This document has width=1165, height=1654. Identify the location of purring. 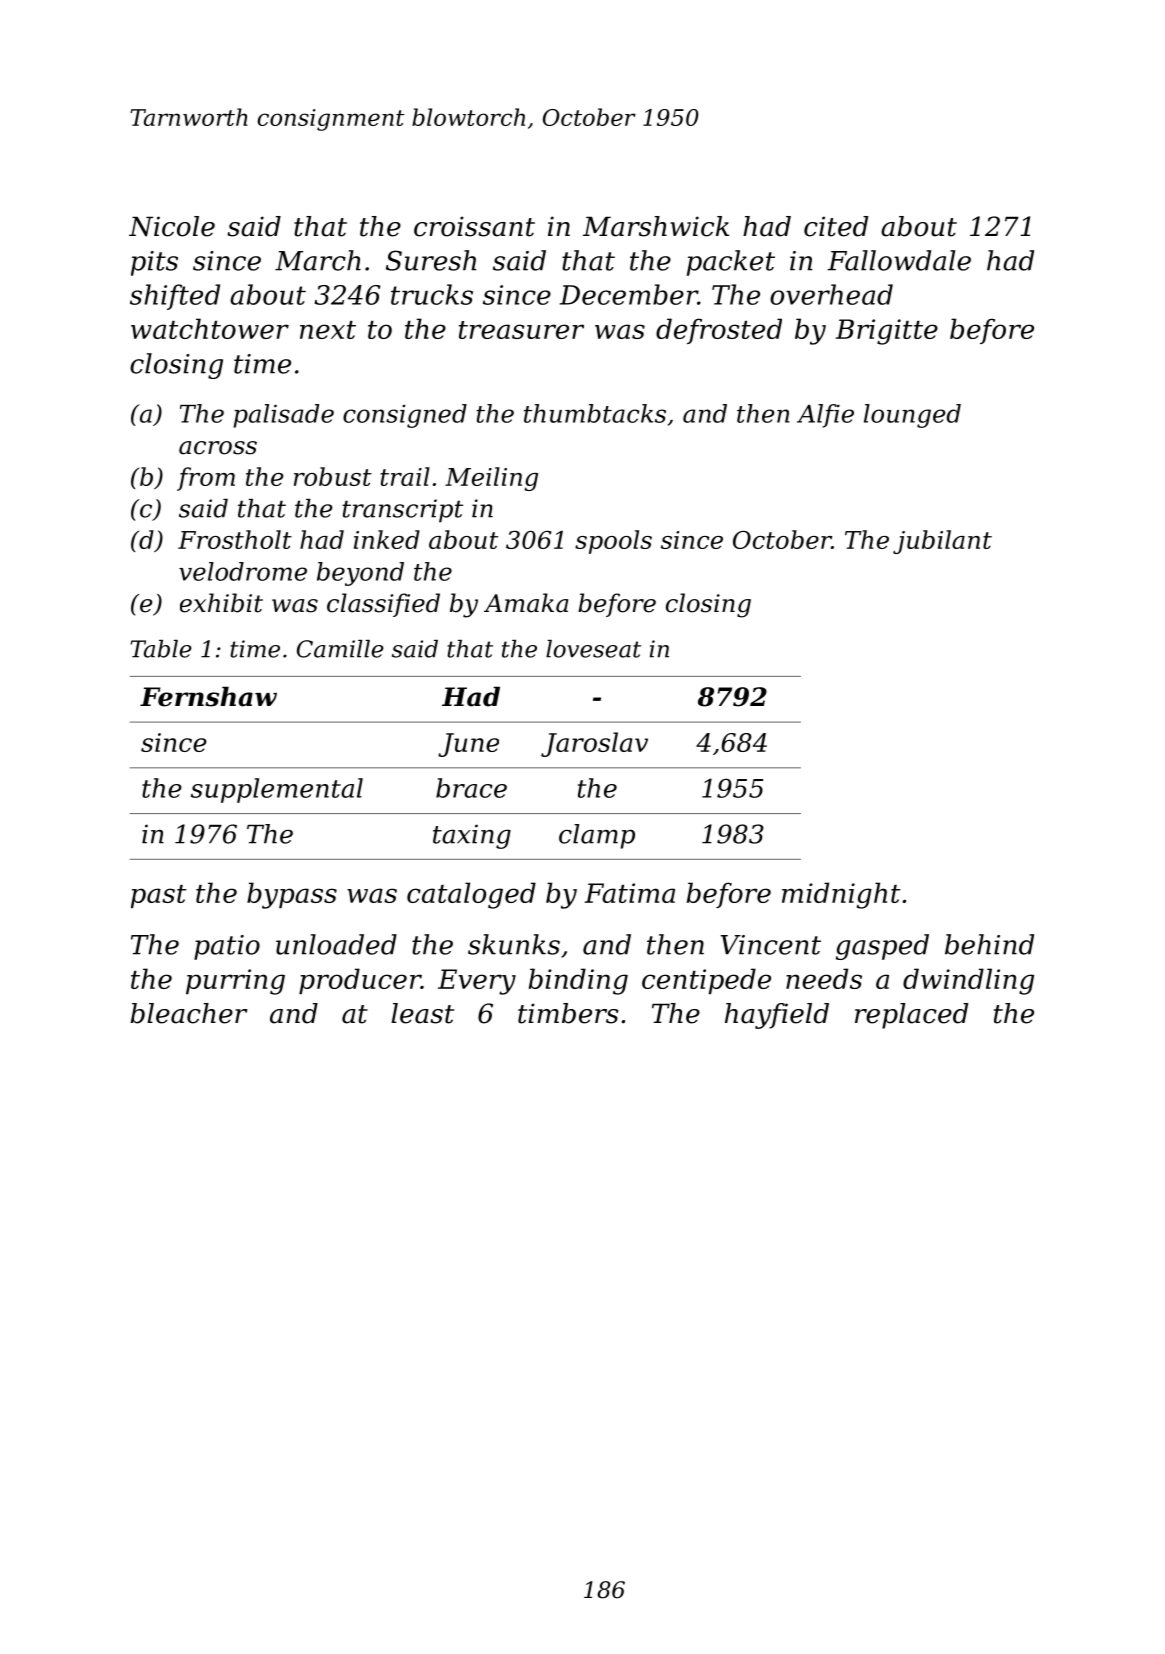
(235, 982).
